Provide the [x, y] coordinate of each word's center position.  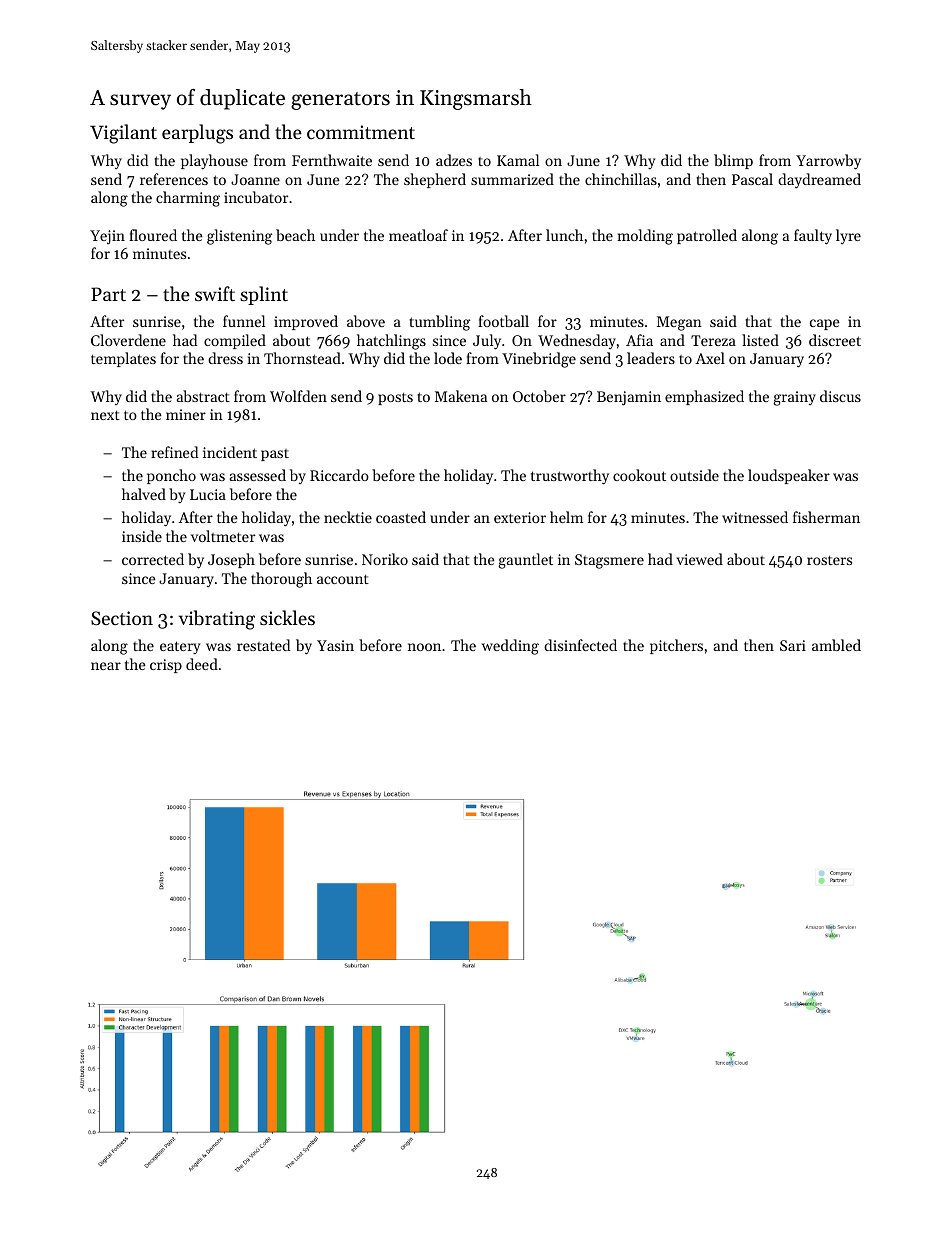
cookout [639, 475]
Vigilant [123, 134]
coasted [401, 517]
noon [424, 647]
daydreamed [819, 181]
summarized [512, 179]
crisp [166, 666]
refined [174, 452]
